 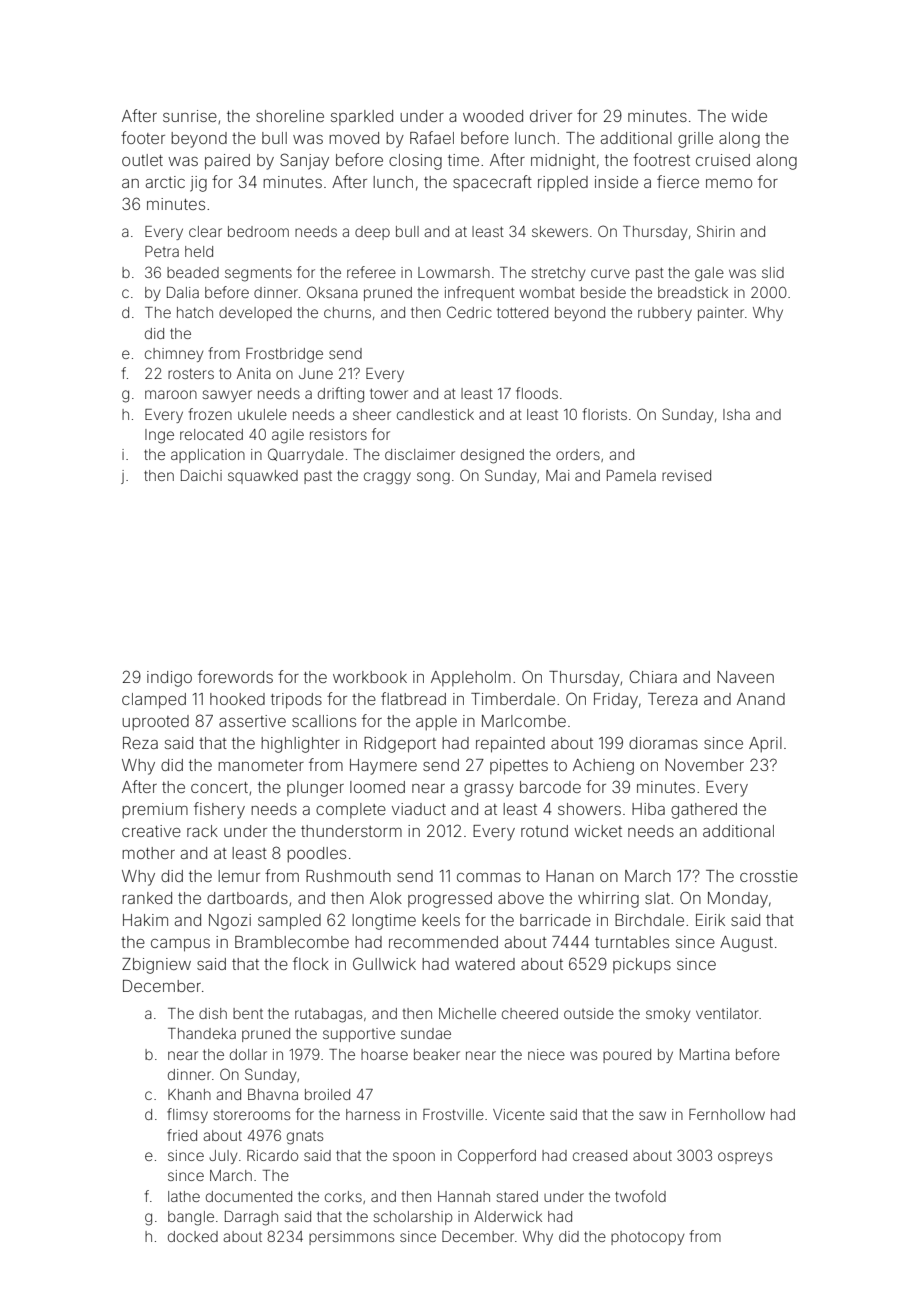 What do you see at coordinates (304, 161) in the image?
I see `Sanjay` at bounding box center [304, 161].
